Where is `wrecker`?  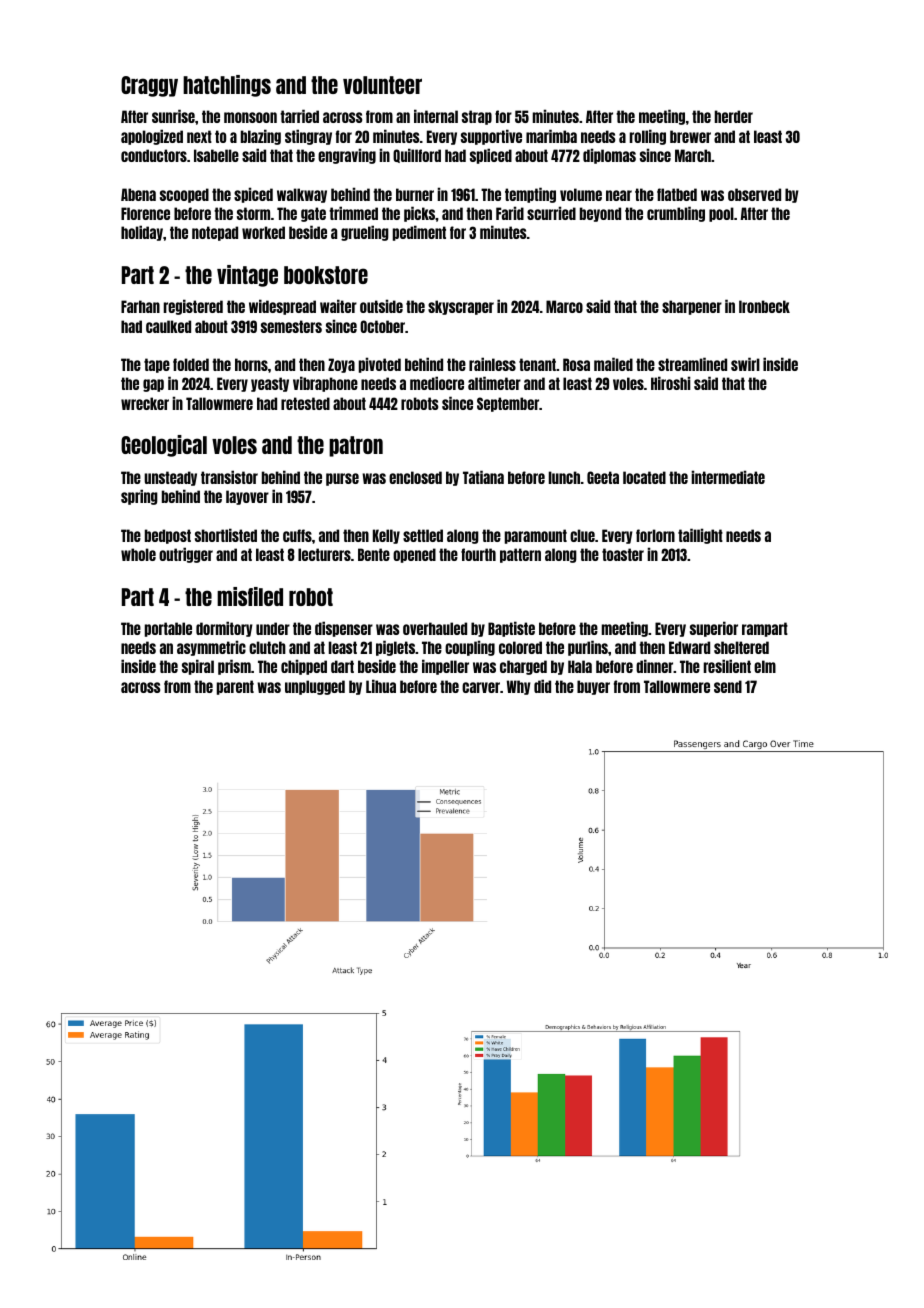
wrecker is located at coordinates (145, 403).
